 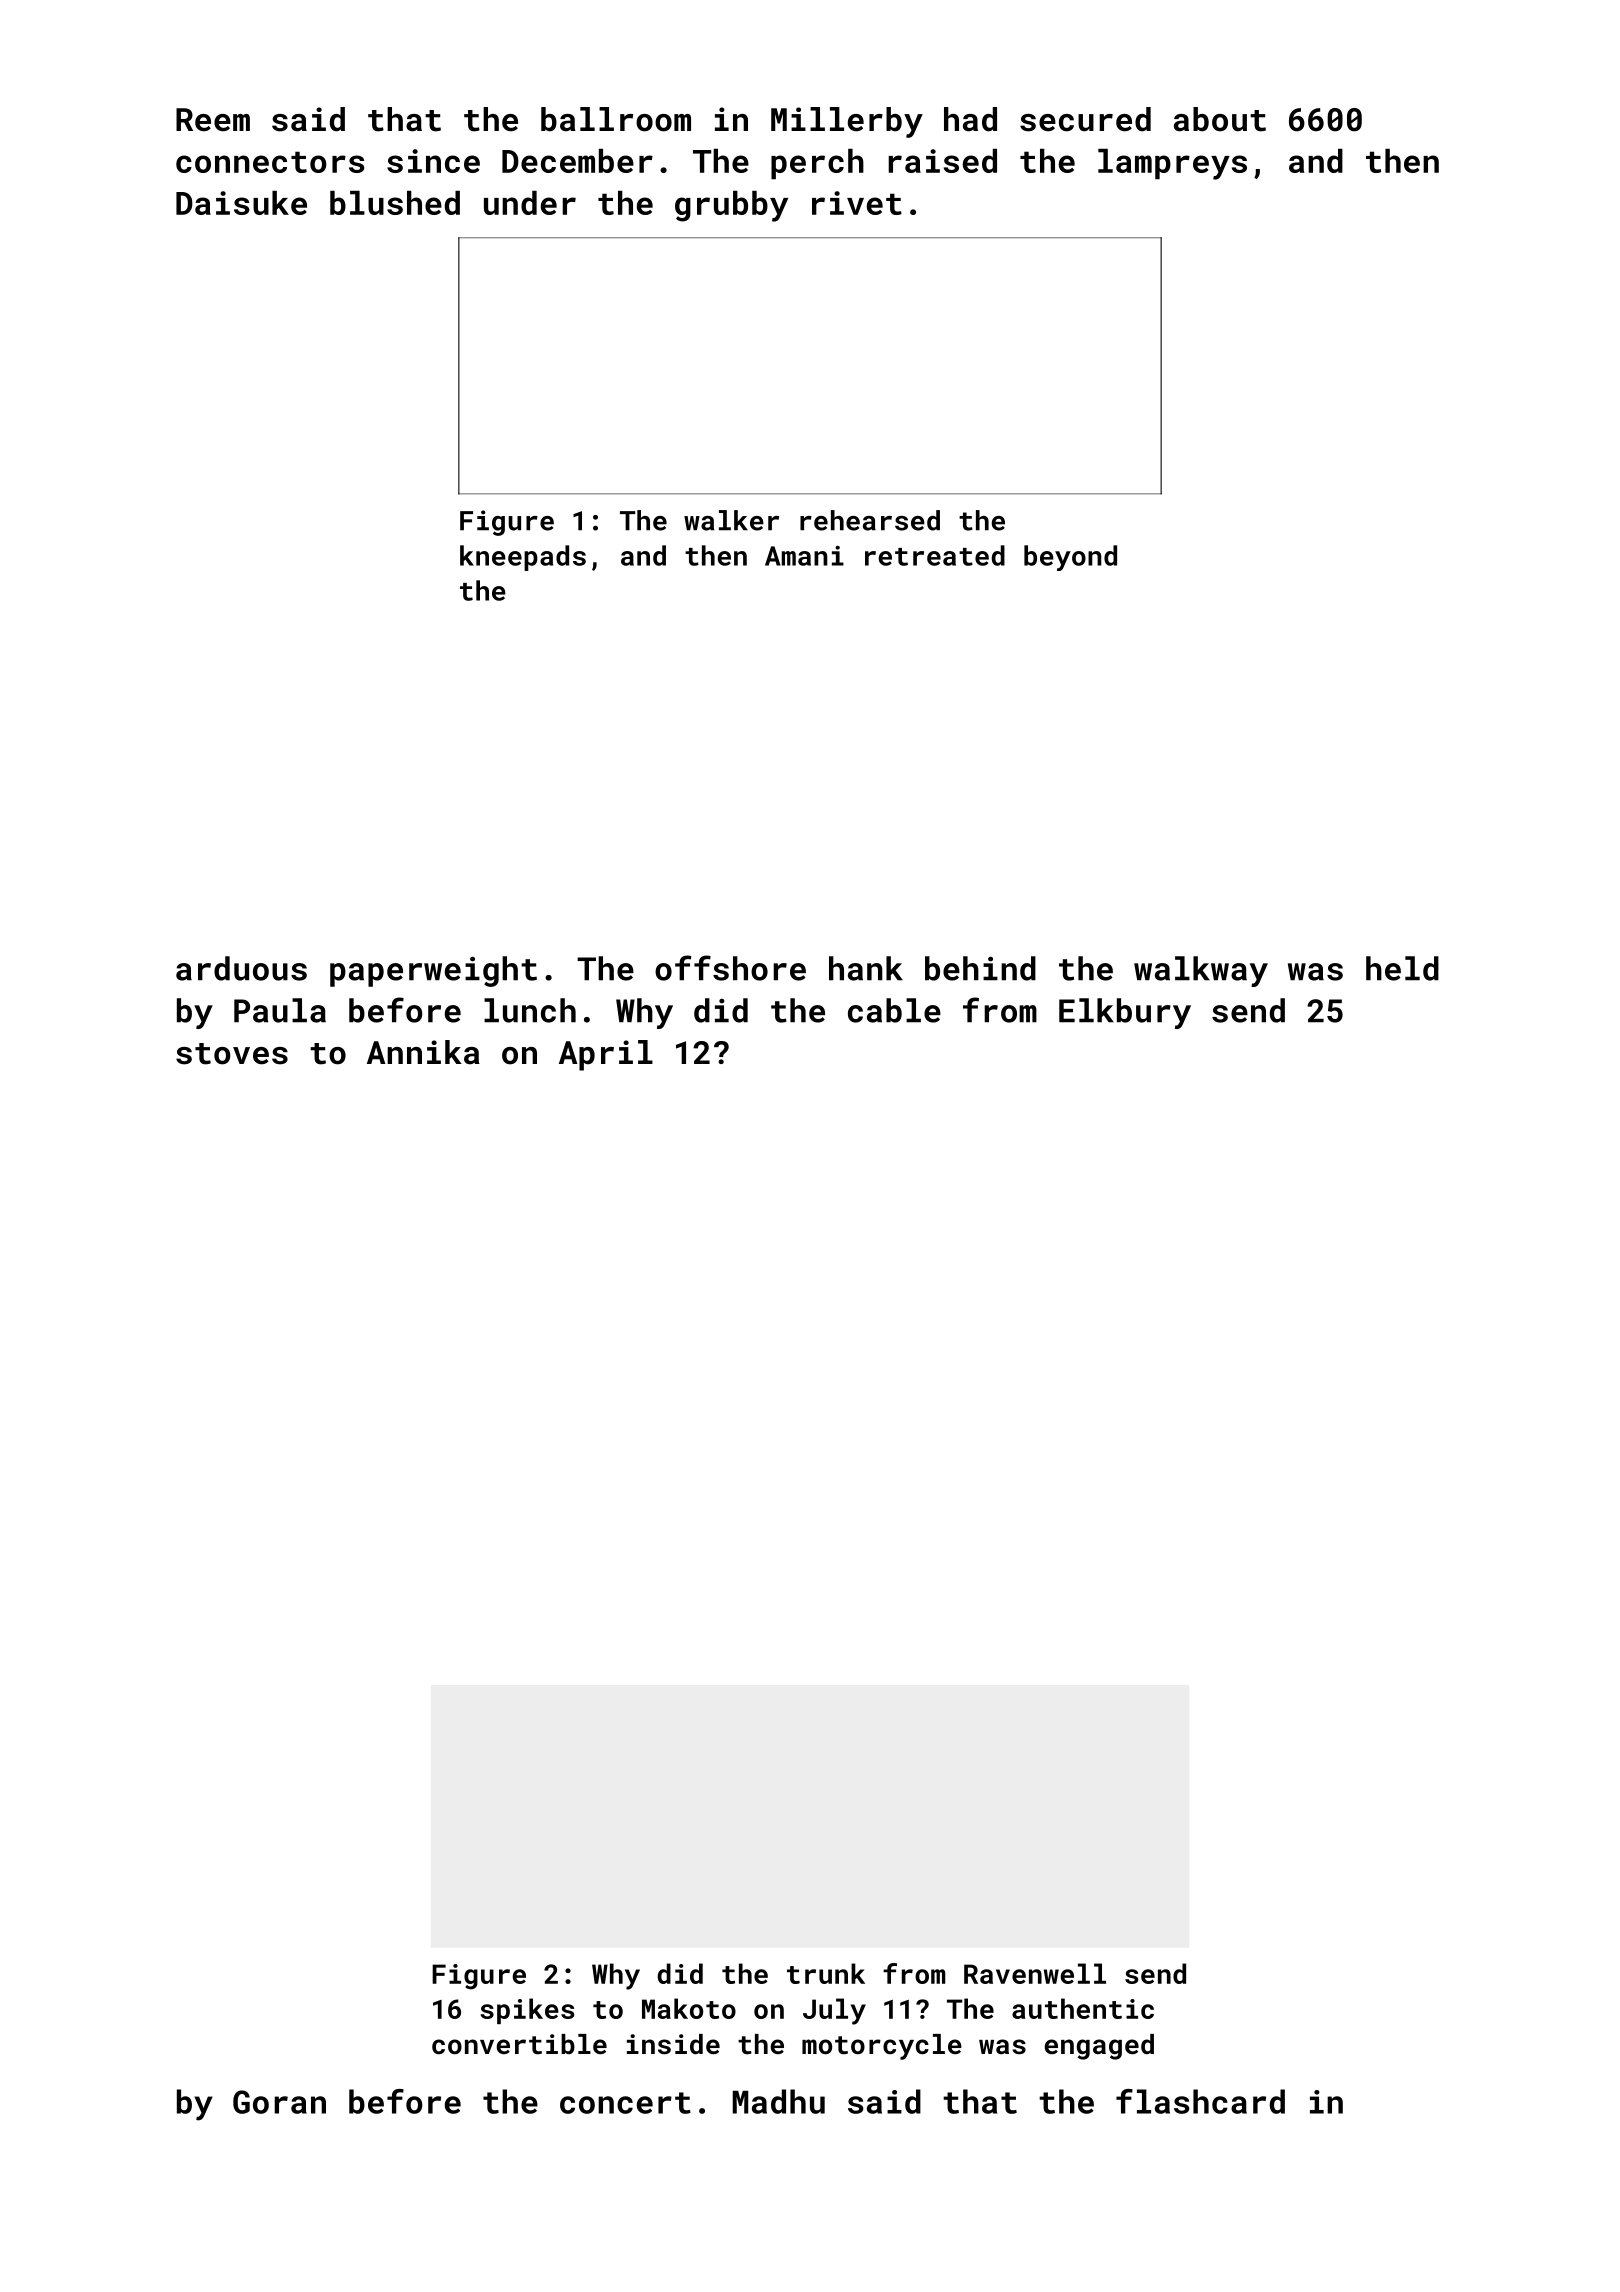 I want to click on Amani, so click(x=804, y=556).
